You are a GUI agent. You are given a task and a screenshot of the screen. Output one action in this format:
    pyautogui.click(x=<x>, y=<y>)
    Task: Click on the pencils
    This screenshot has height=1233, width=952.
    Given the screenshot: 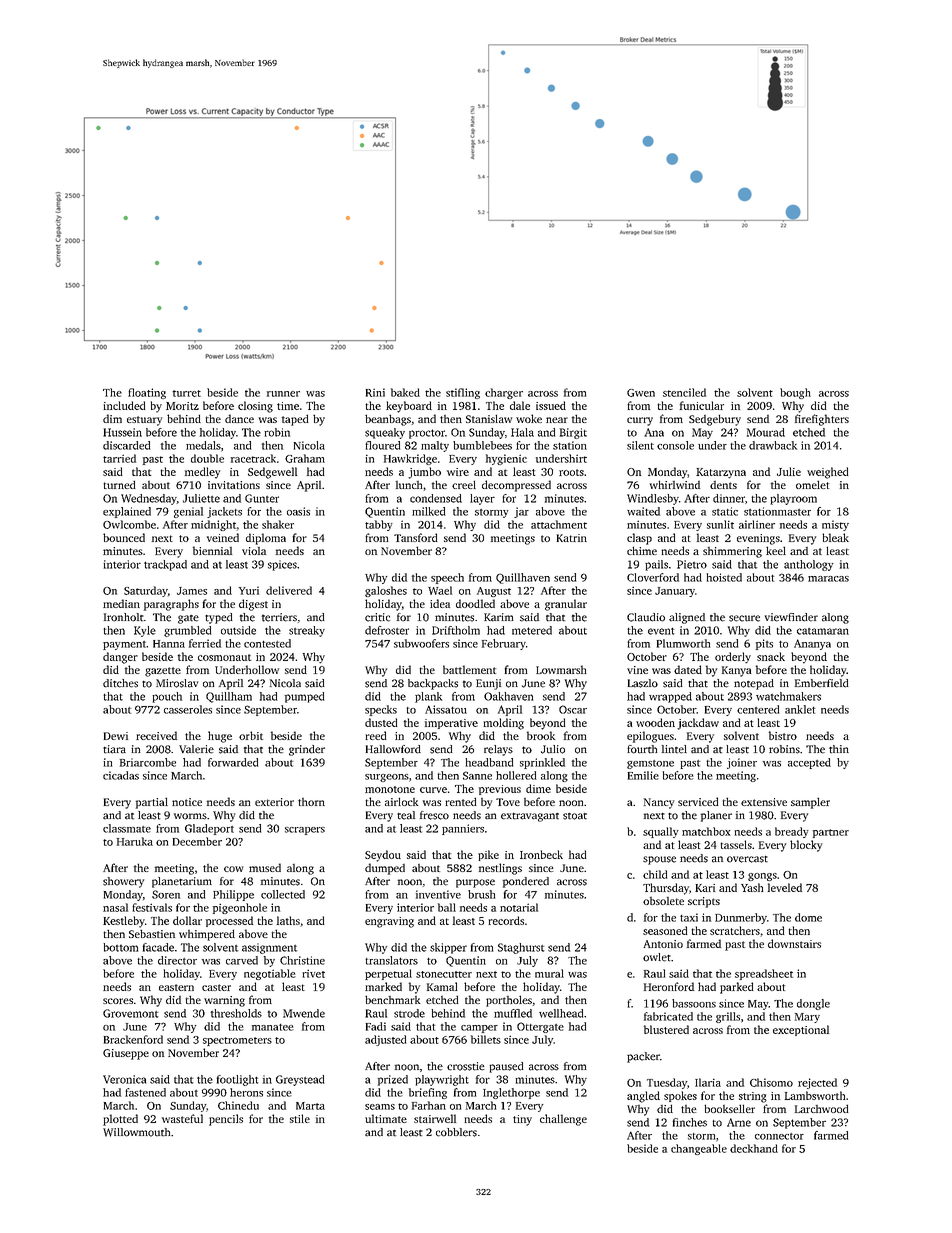 What is the action you would take?
    pyautogui.click(x=226, y=1120)
